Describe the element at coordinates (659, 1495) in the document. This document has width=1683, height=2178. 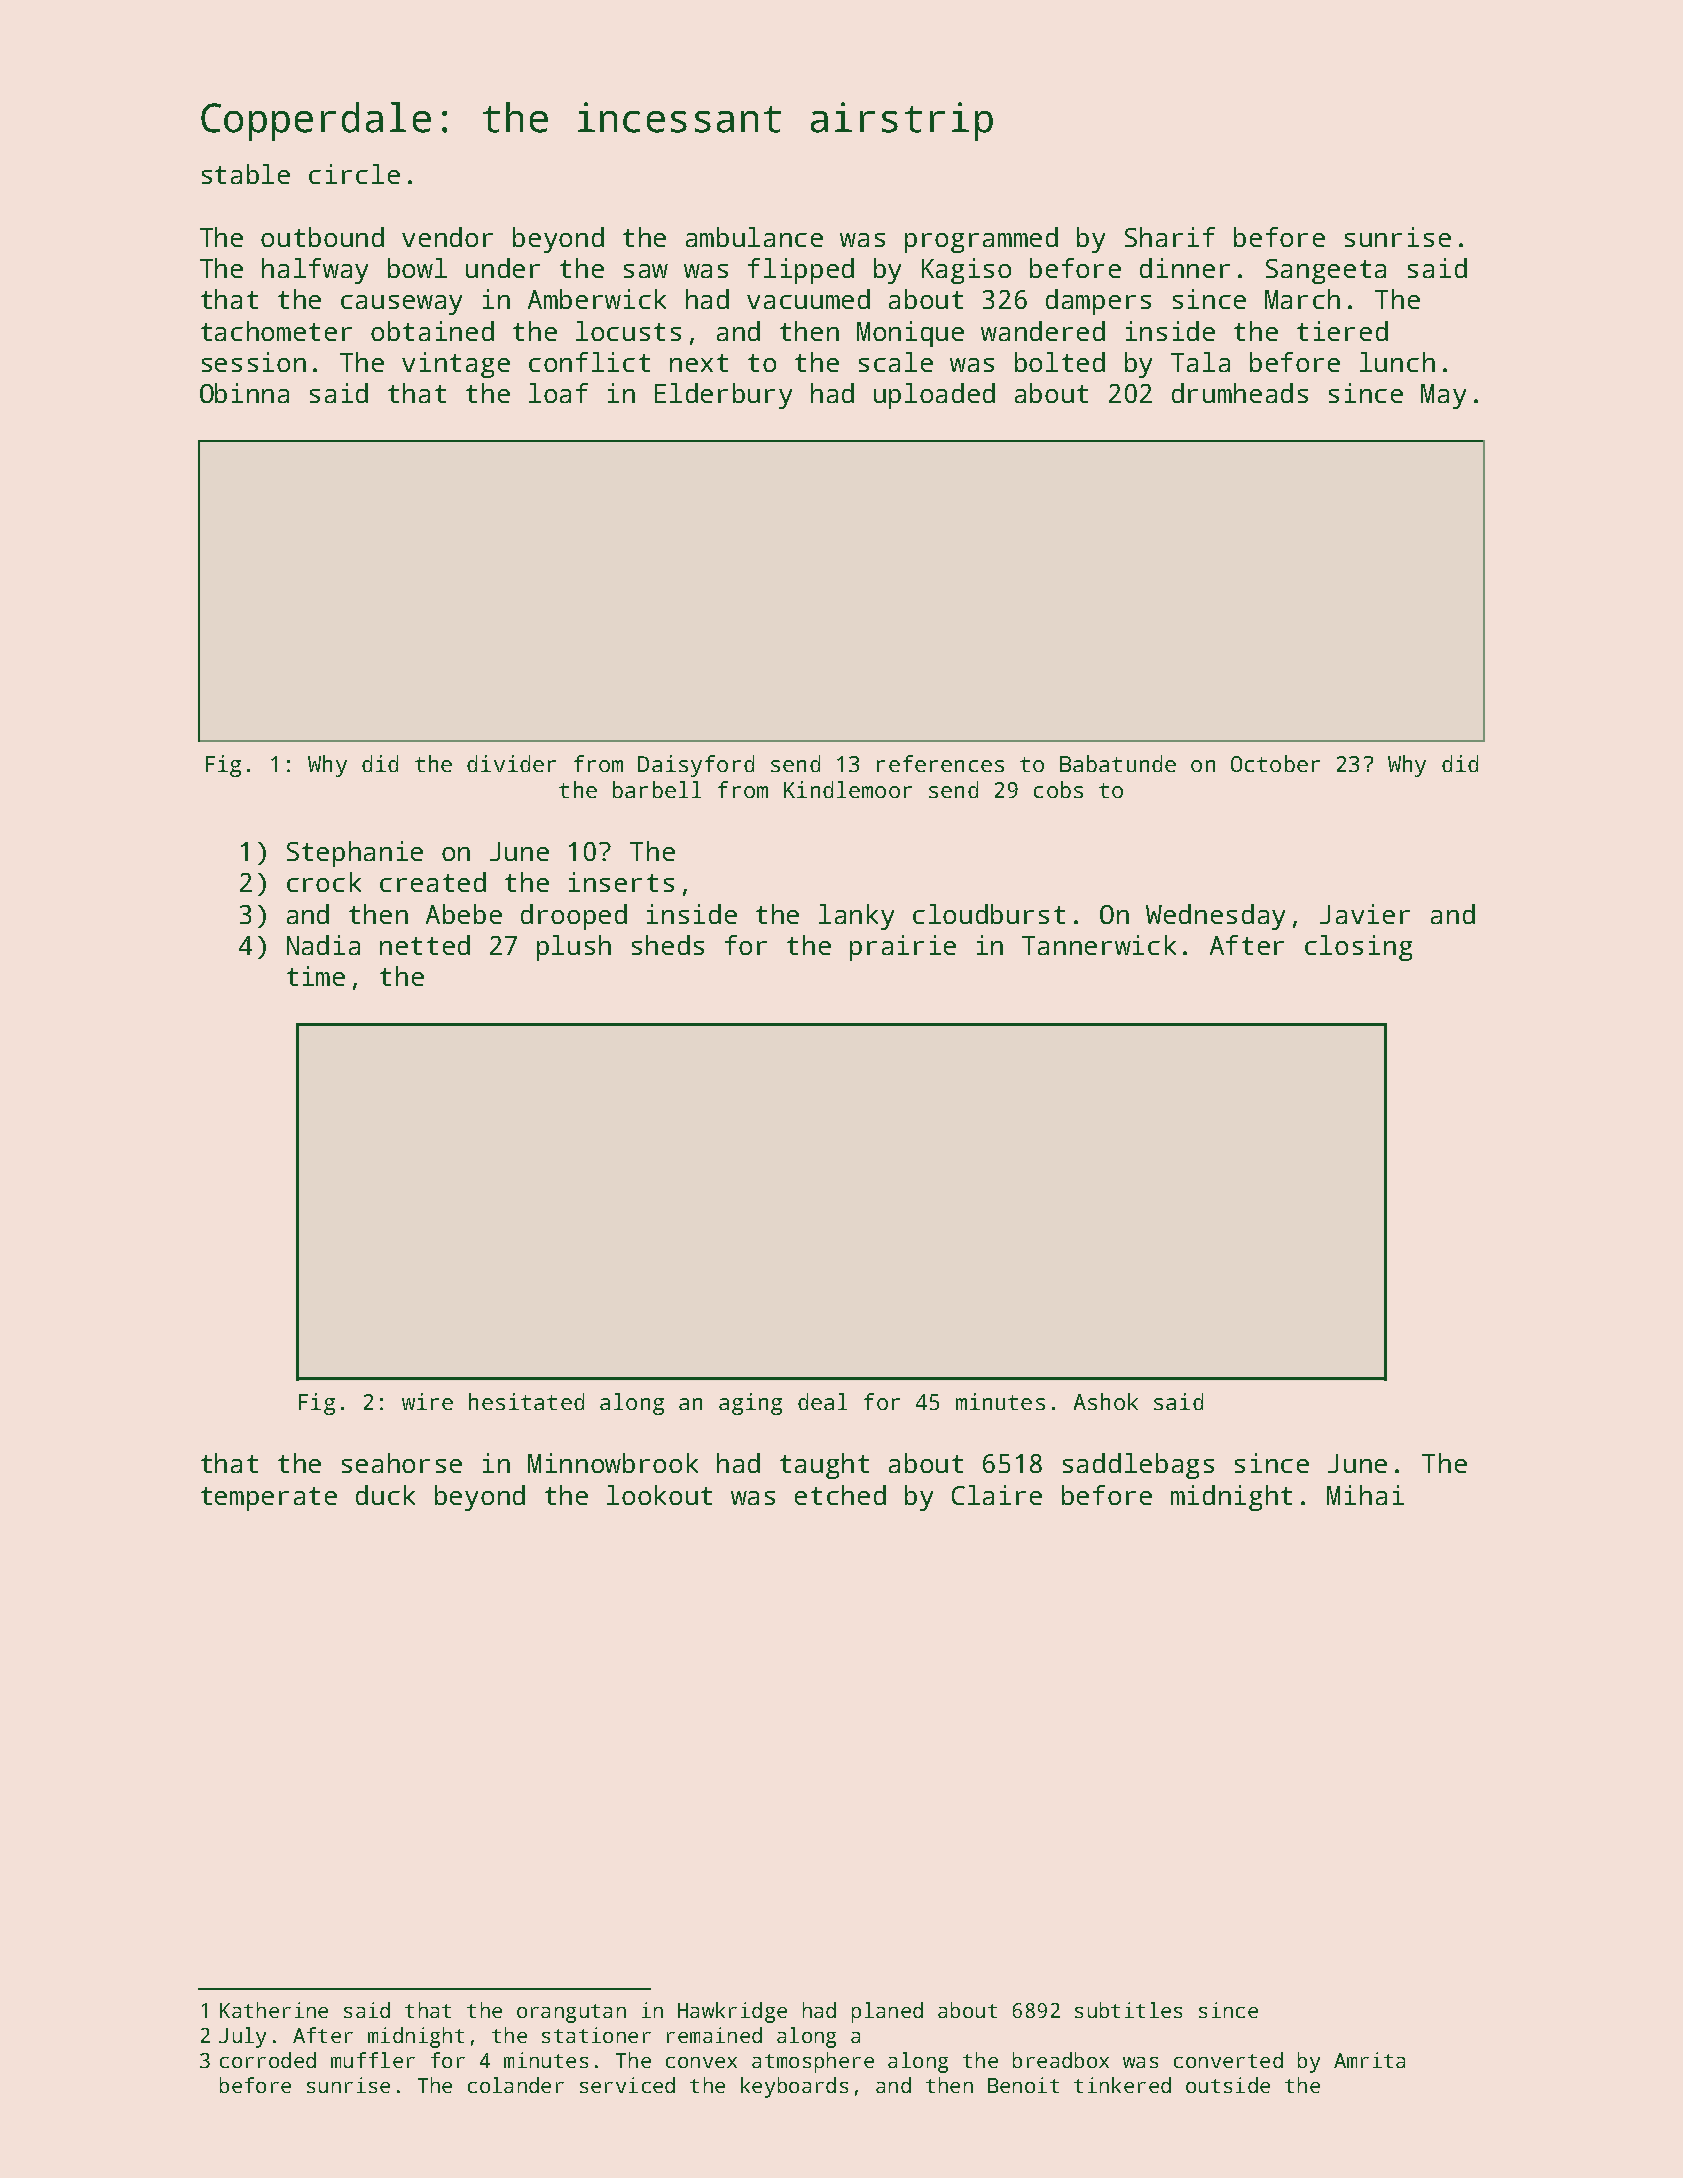
I see `lookout` at that location.
